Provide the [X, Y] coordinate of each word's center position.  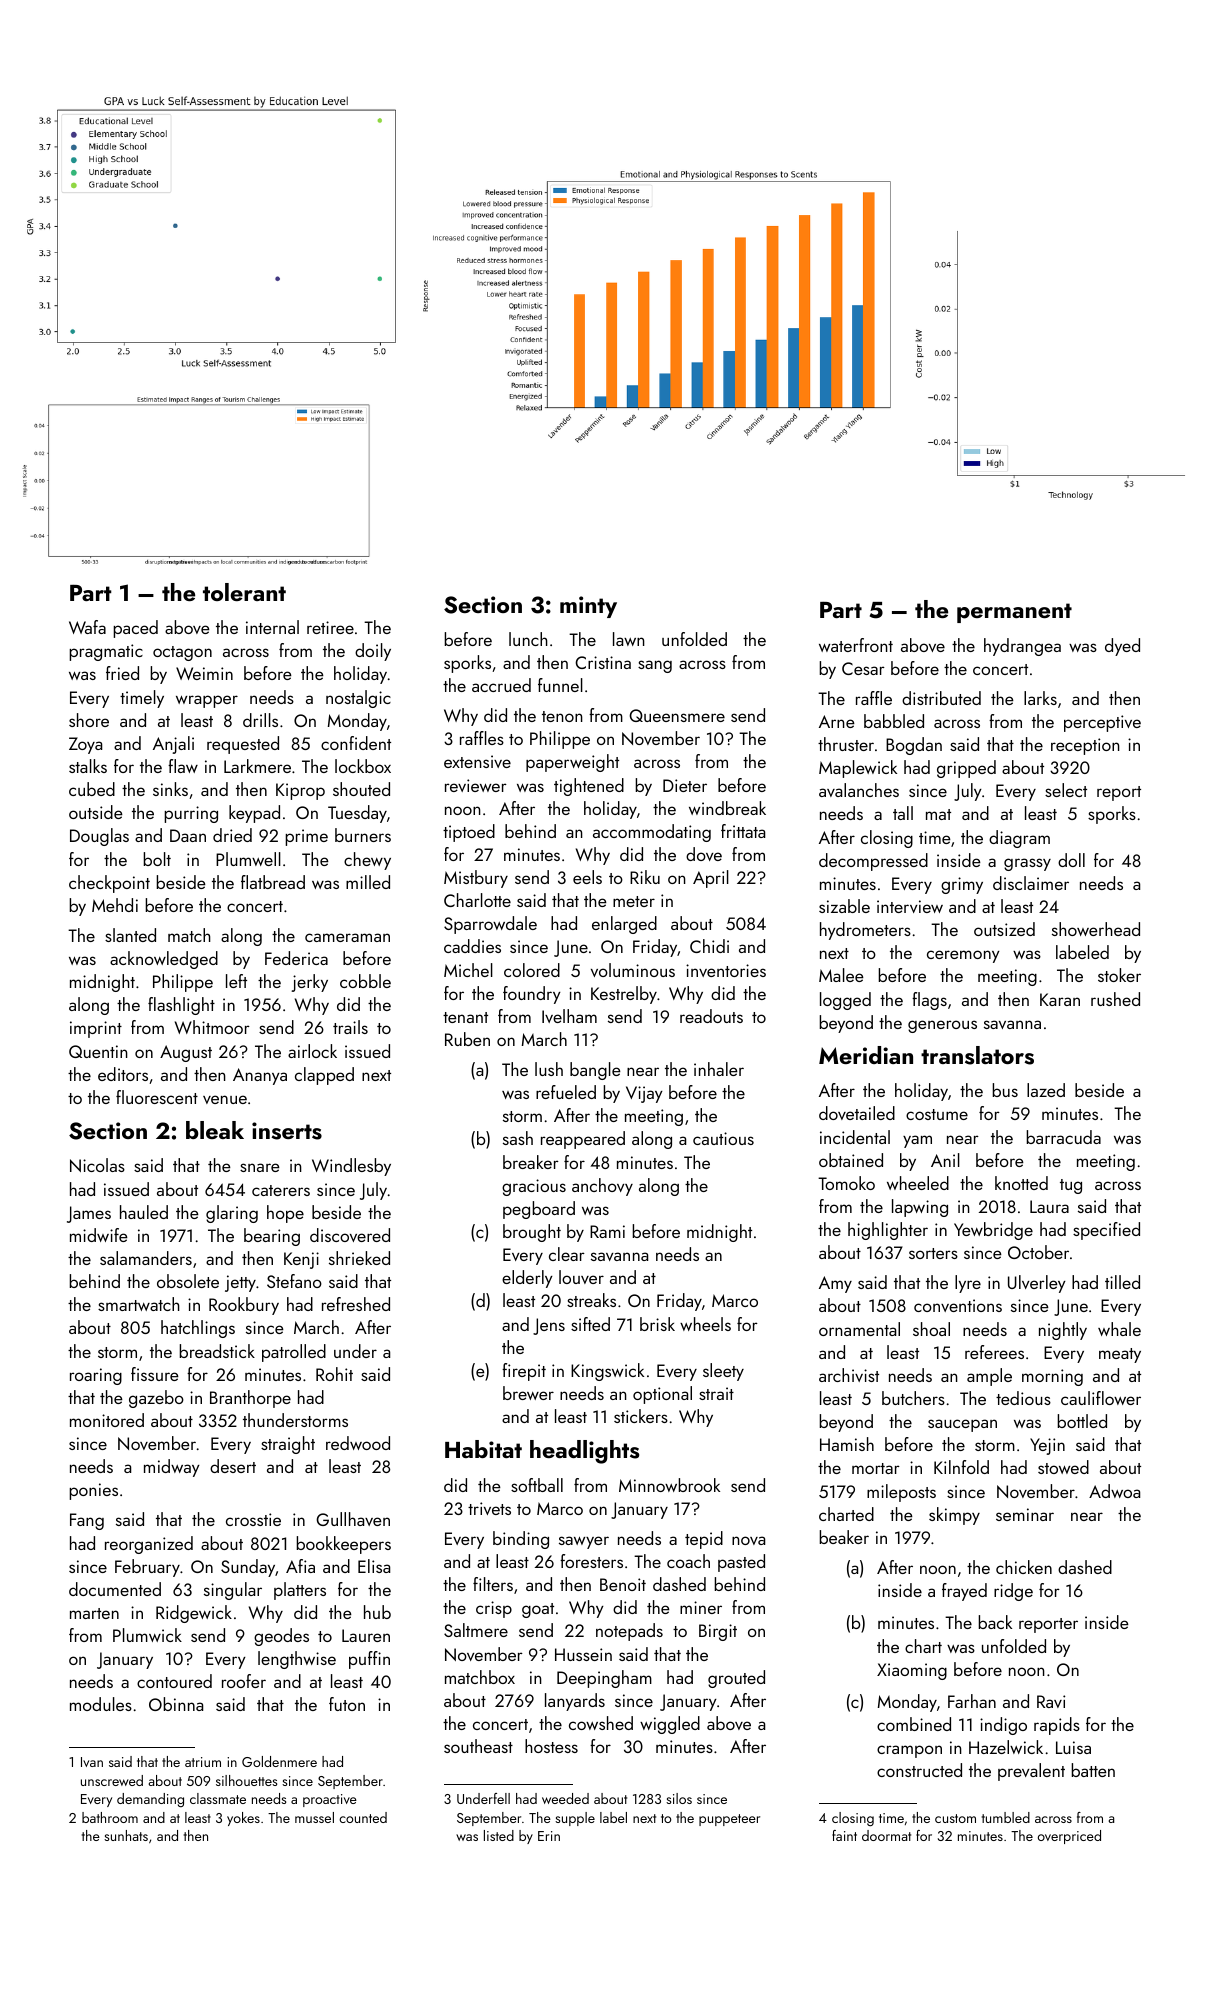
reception [1085, 746]
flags [929, 1001]
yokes [243, 1819]
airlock [312, 1051]
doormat [886, 1835]
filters [493, 1584]
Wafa [87, 627]
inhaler [719, 1069]
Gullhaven [353, 1519]
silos [679, 1798]
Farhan [972, 1701]
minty [588, 607]
